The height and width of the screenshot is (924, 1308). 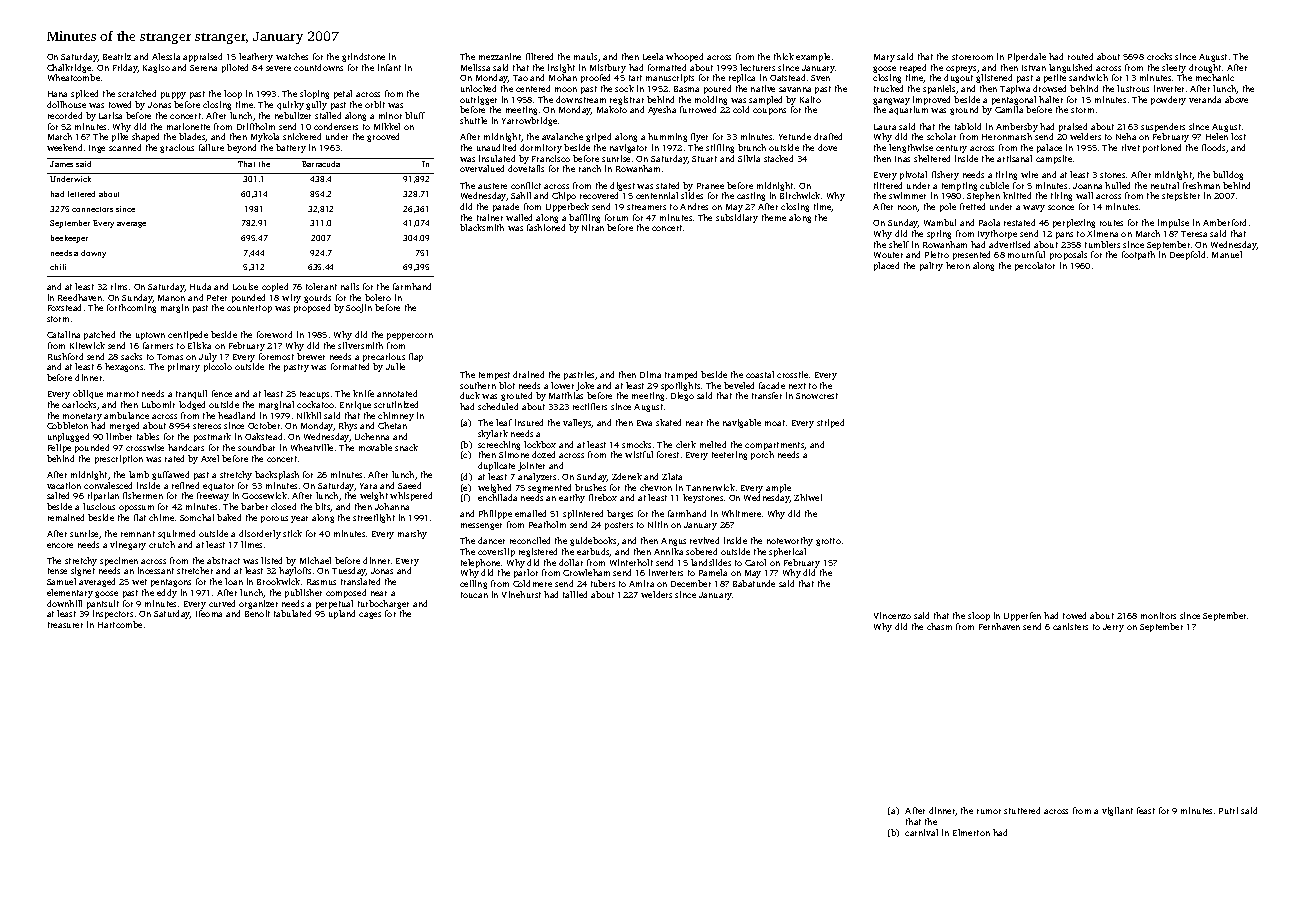 What do you see at coordinates (754, 583) in the screenshot?
I see `Babatunde` at bounding box center [754, 583].
